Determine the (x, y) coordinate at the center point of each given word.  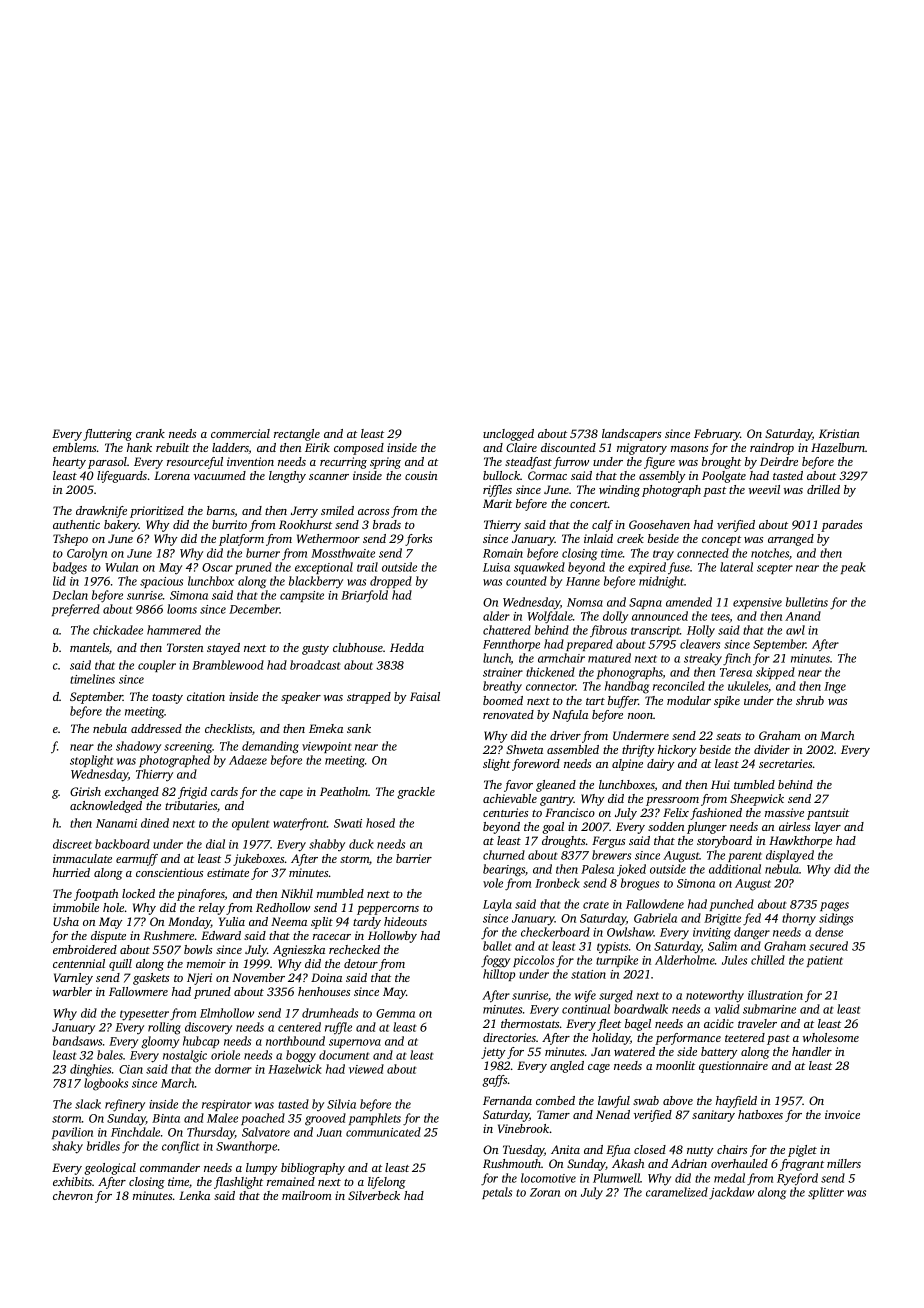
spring (385, 463)
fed (752, 919)
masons (689, 449)
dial (215, 844)
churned (504, 855)
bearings (504, 870)
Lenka (194, 1195)
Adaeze (248, 760)
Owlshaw (630, 932)
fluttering (107, 435)
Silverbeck (374, 1195)
